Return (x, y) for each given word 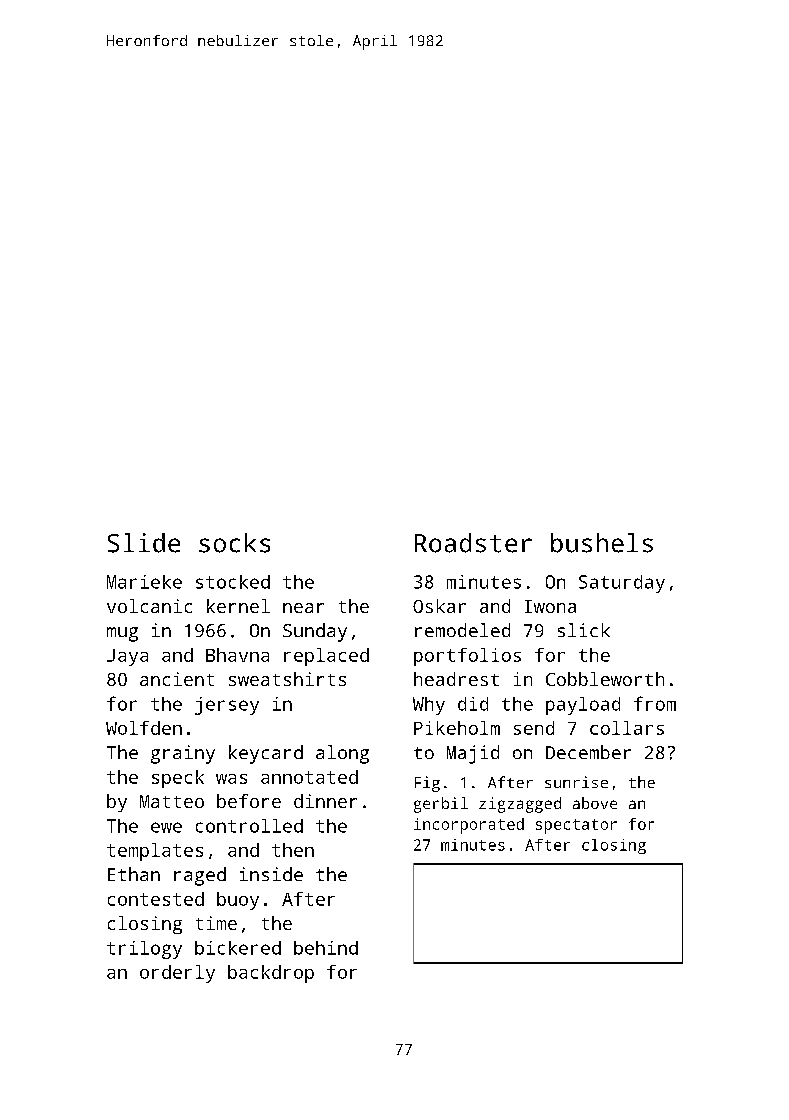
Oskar (439, 606)
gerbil (441, 805)
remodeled (462, 630)
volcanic (149, 606)
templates (155, 852)
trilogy (144, 950)
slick (584, 630)
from (655, 703)
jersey (227, 706)
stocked (233, 582)
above (595, 803)
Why (429, 706)
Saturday (622, 584)
